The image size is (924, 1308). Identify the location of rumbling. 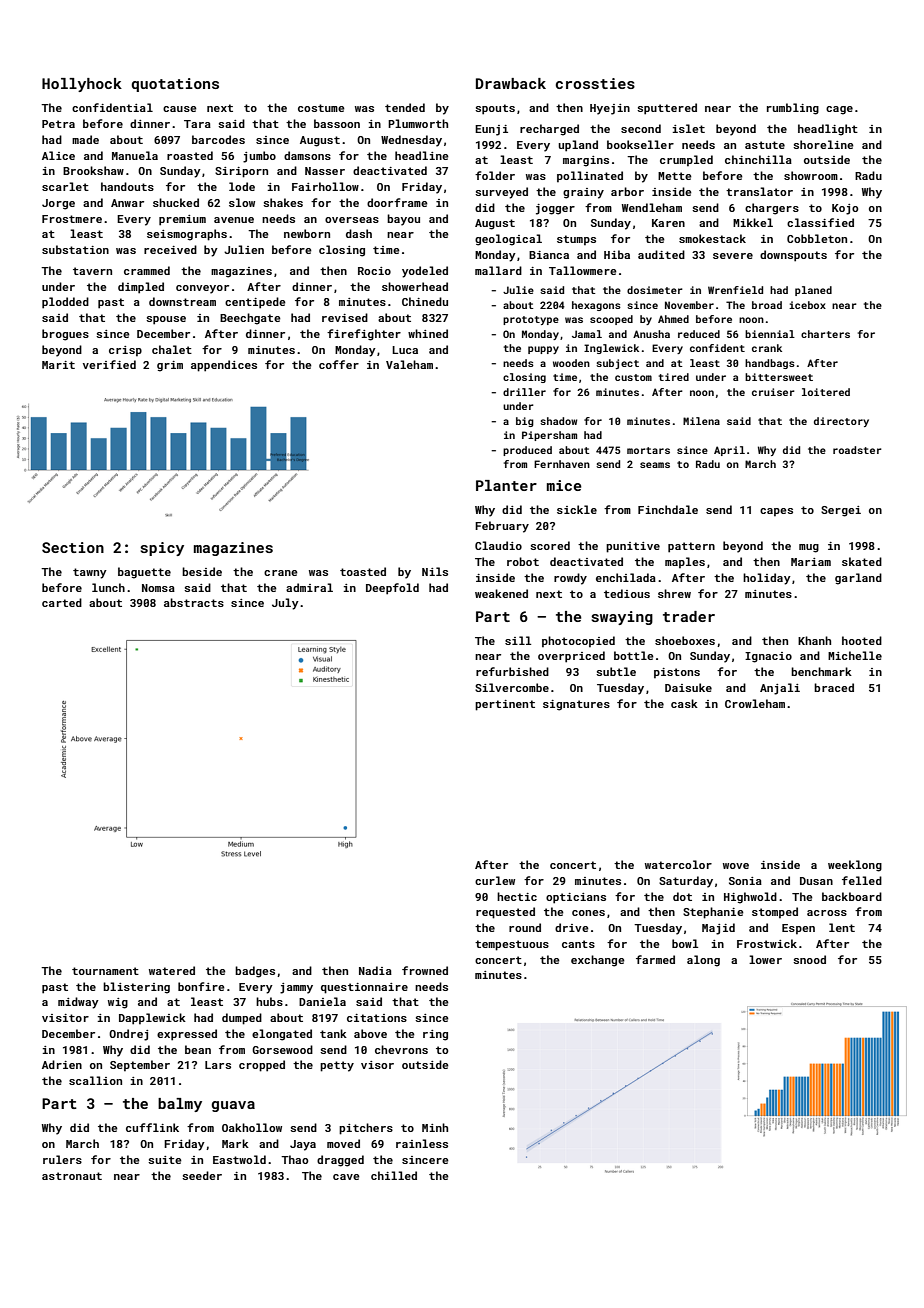
(793, 109).
